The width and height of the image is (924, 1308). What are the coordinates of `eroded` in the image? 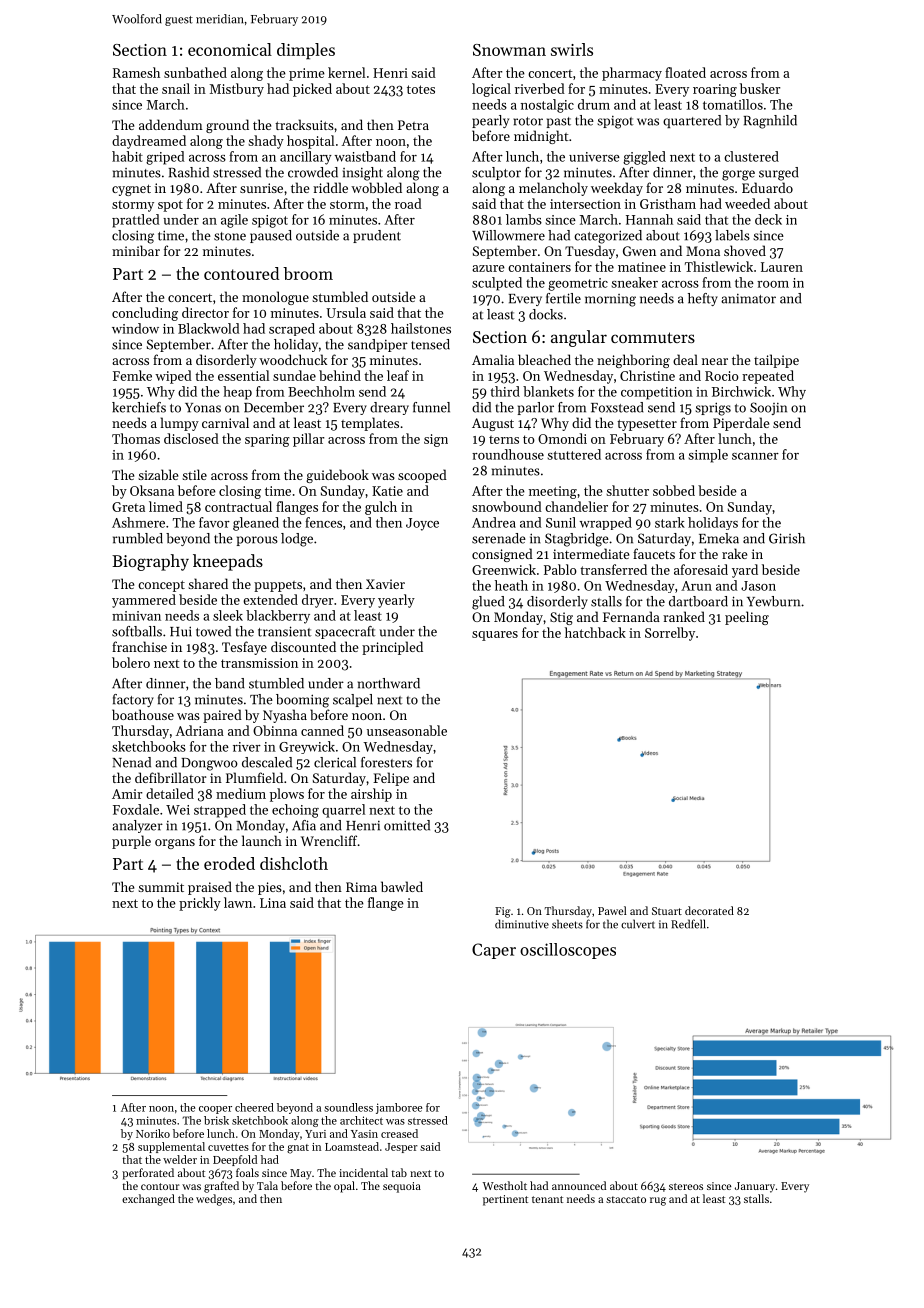 It's located at (229, 863).
